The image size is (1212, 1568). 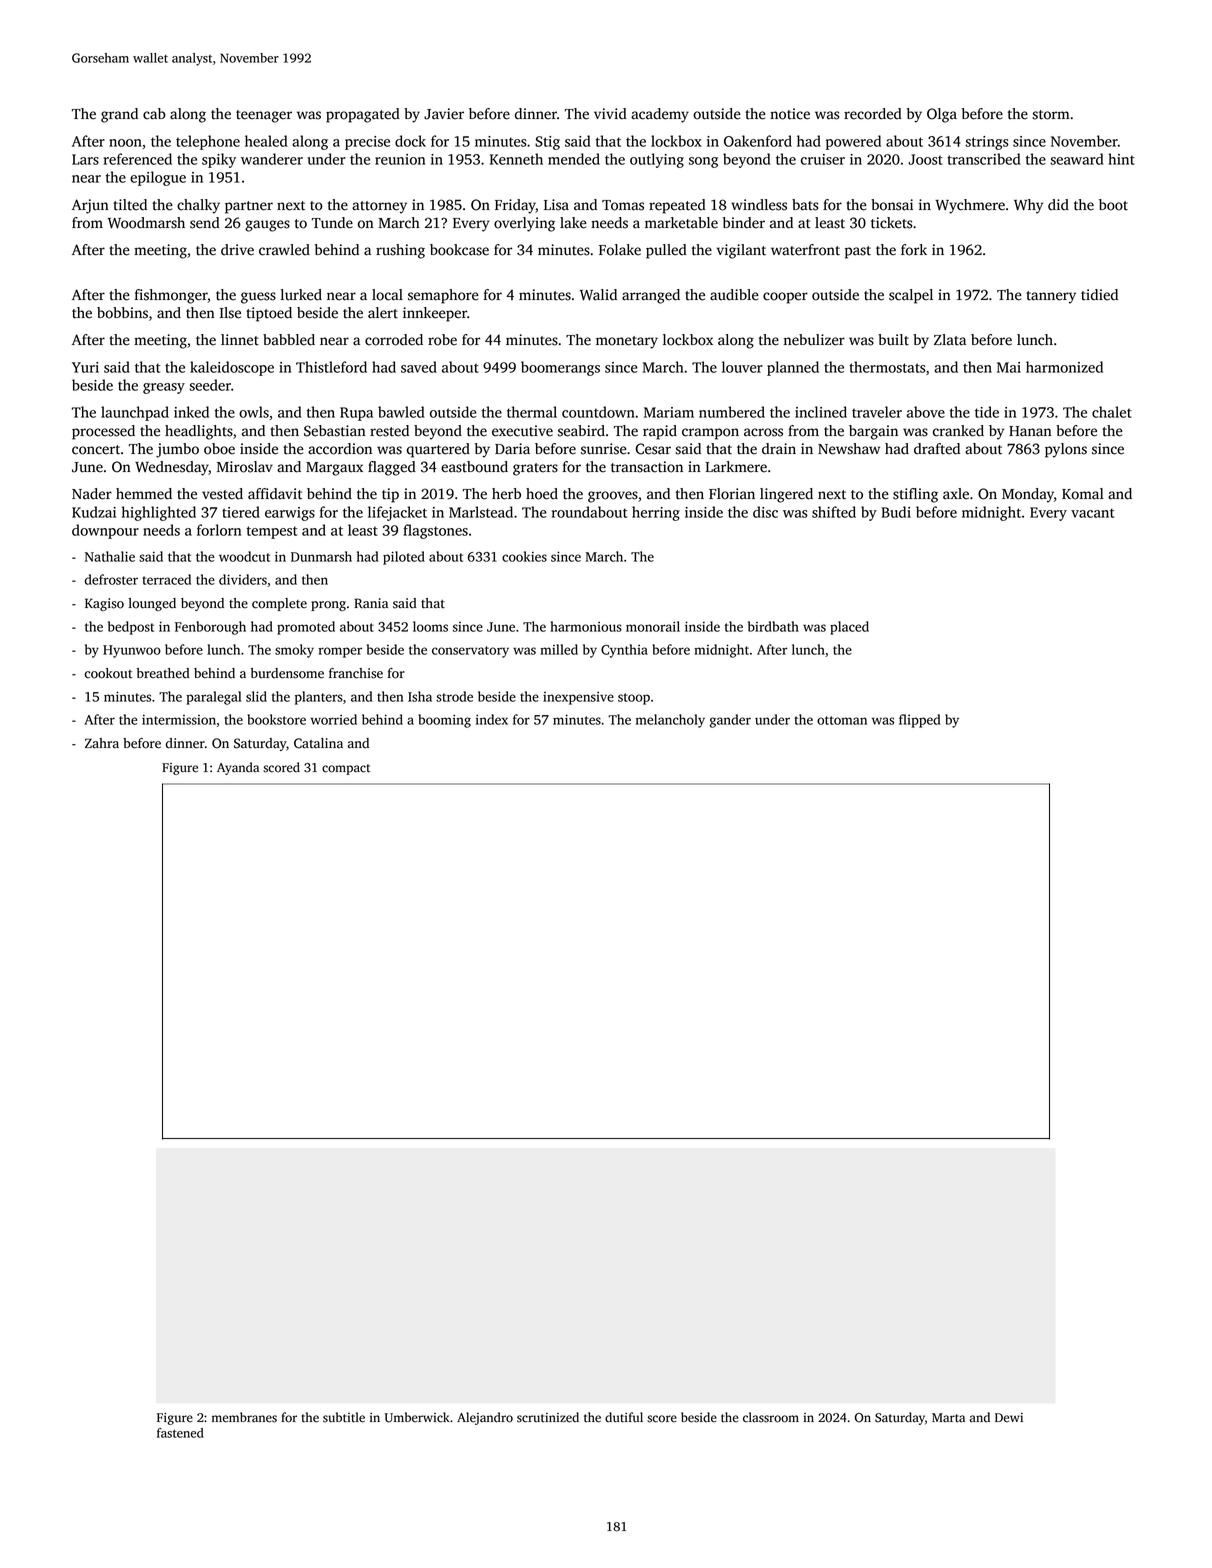 What do you see at coordinates (771, 1417) in the screenshot?
I see `classroom` at bounding box center [771, 1417].
